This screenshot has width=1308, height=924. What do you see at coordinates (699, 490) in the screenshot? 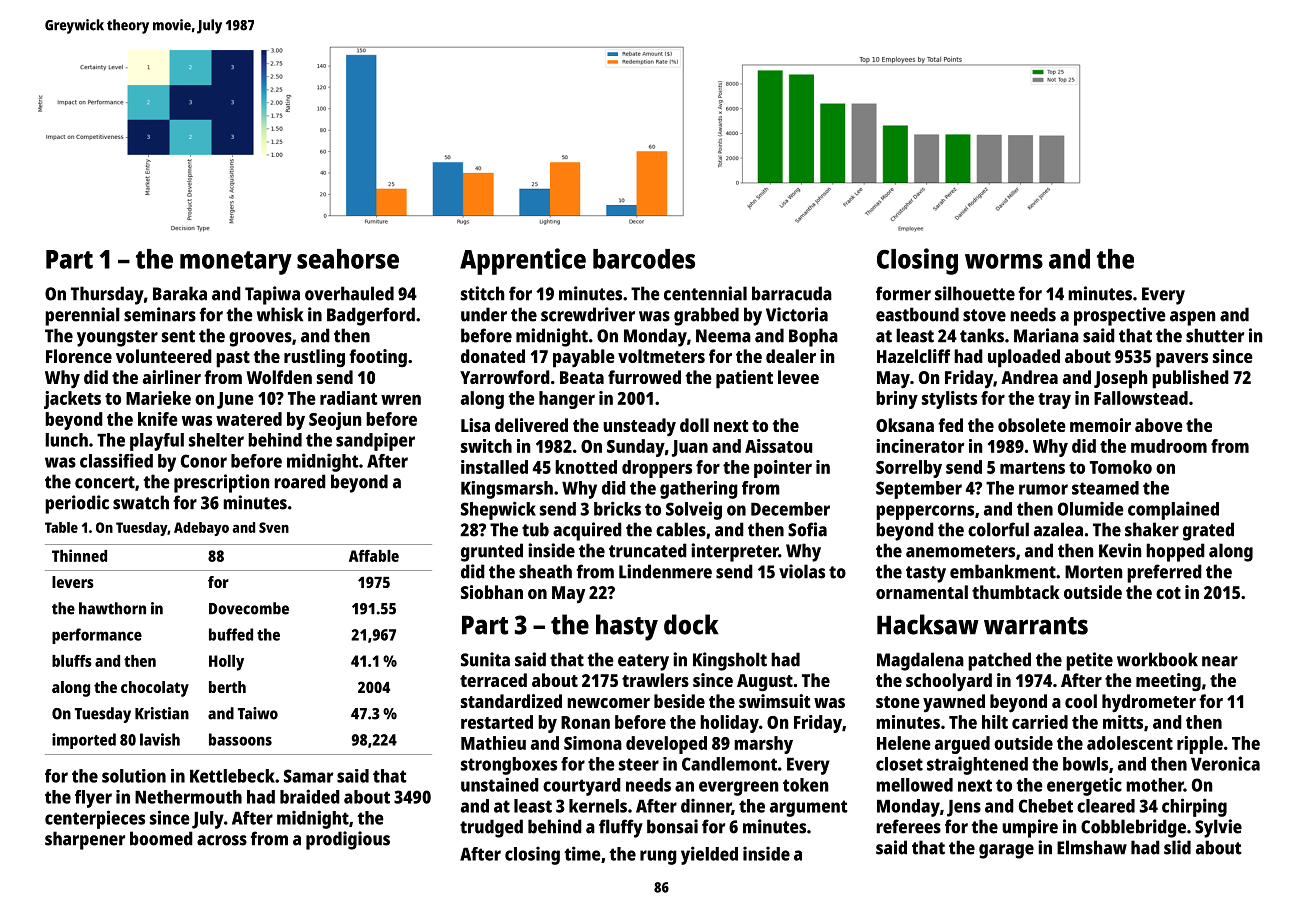
I see `gathering` at bounding box center [699, 490].
